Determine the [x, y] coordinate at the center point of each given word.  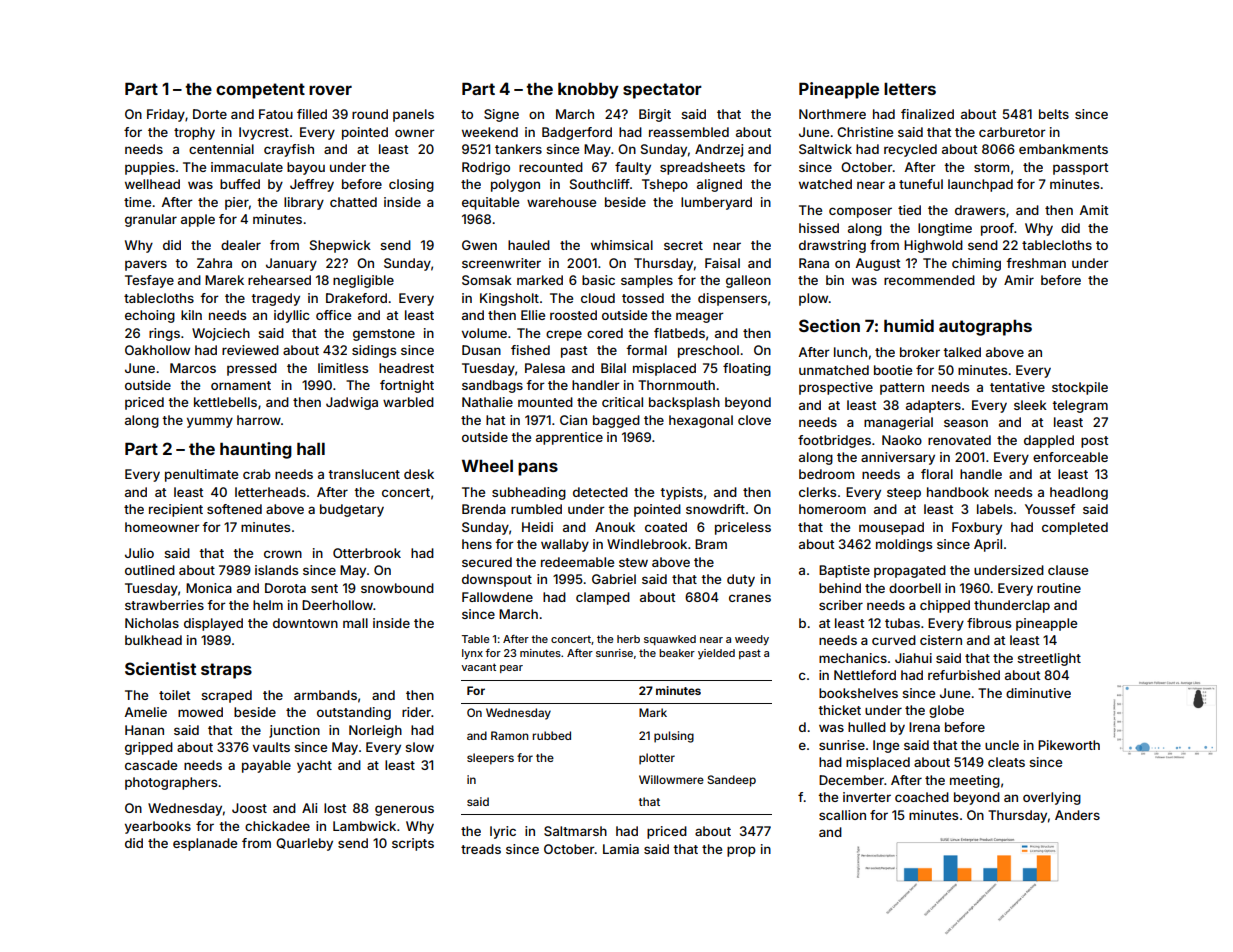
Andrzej [719, 150]
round [370, 114]
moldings [904, 545]
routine [1059, 588]
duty [741, 580]
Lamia [621, 849]
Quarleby [304, 844]
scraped [226, 696]
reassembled [689, 132]
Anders [1077, 815]
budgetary [352, 510]
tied [909, 210]
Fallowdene [497, 597]
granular [151, 220]
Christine [865, 132]
